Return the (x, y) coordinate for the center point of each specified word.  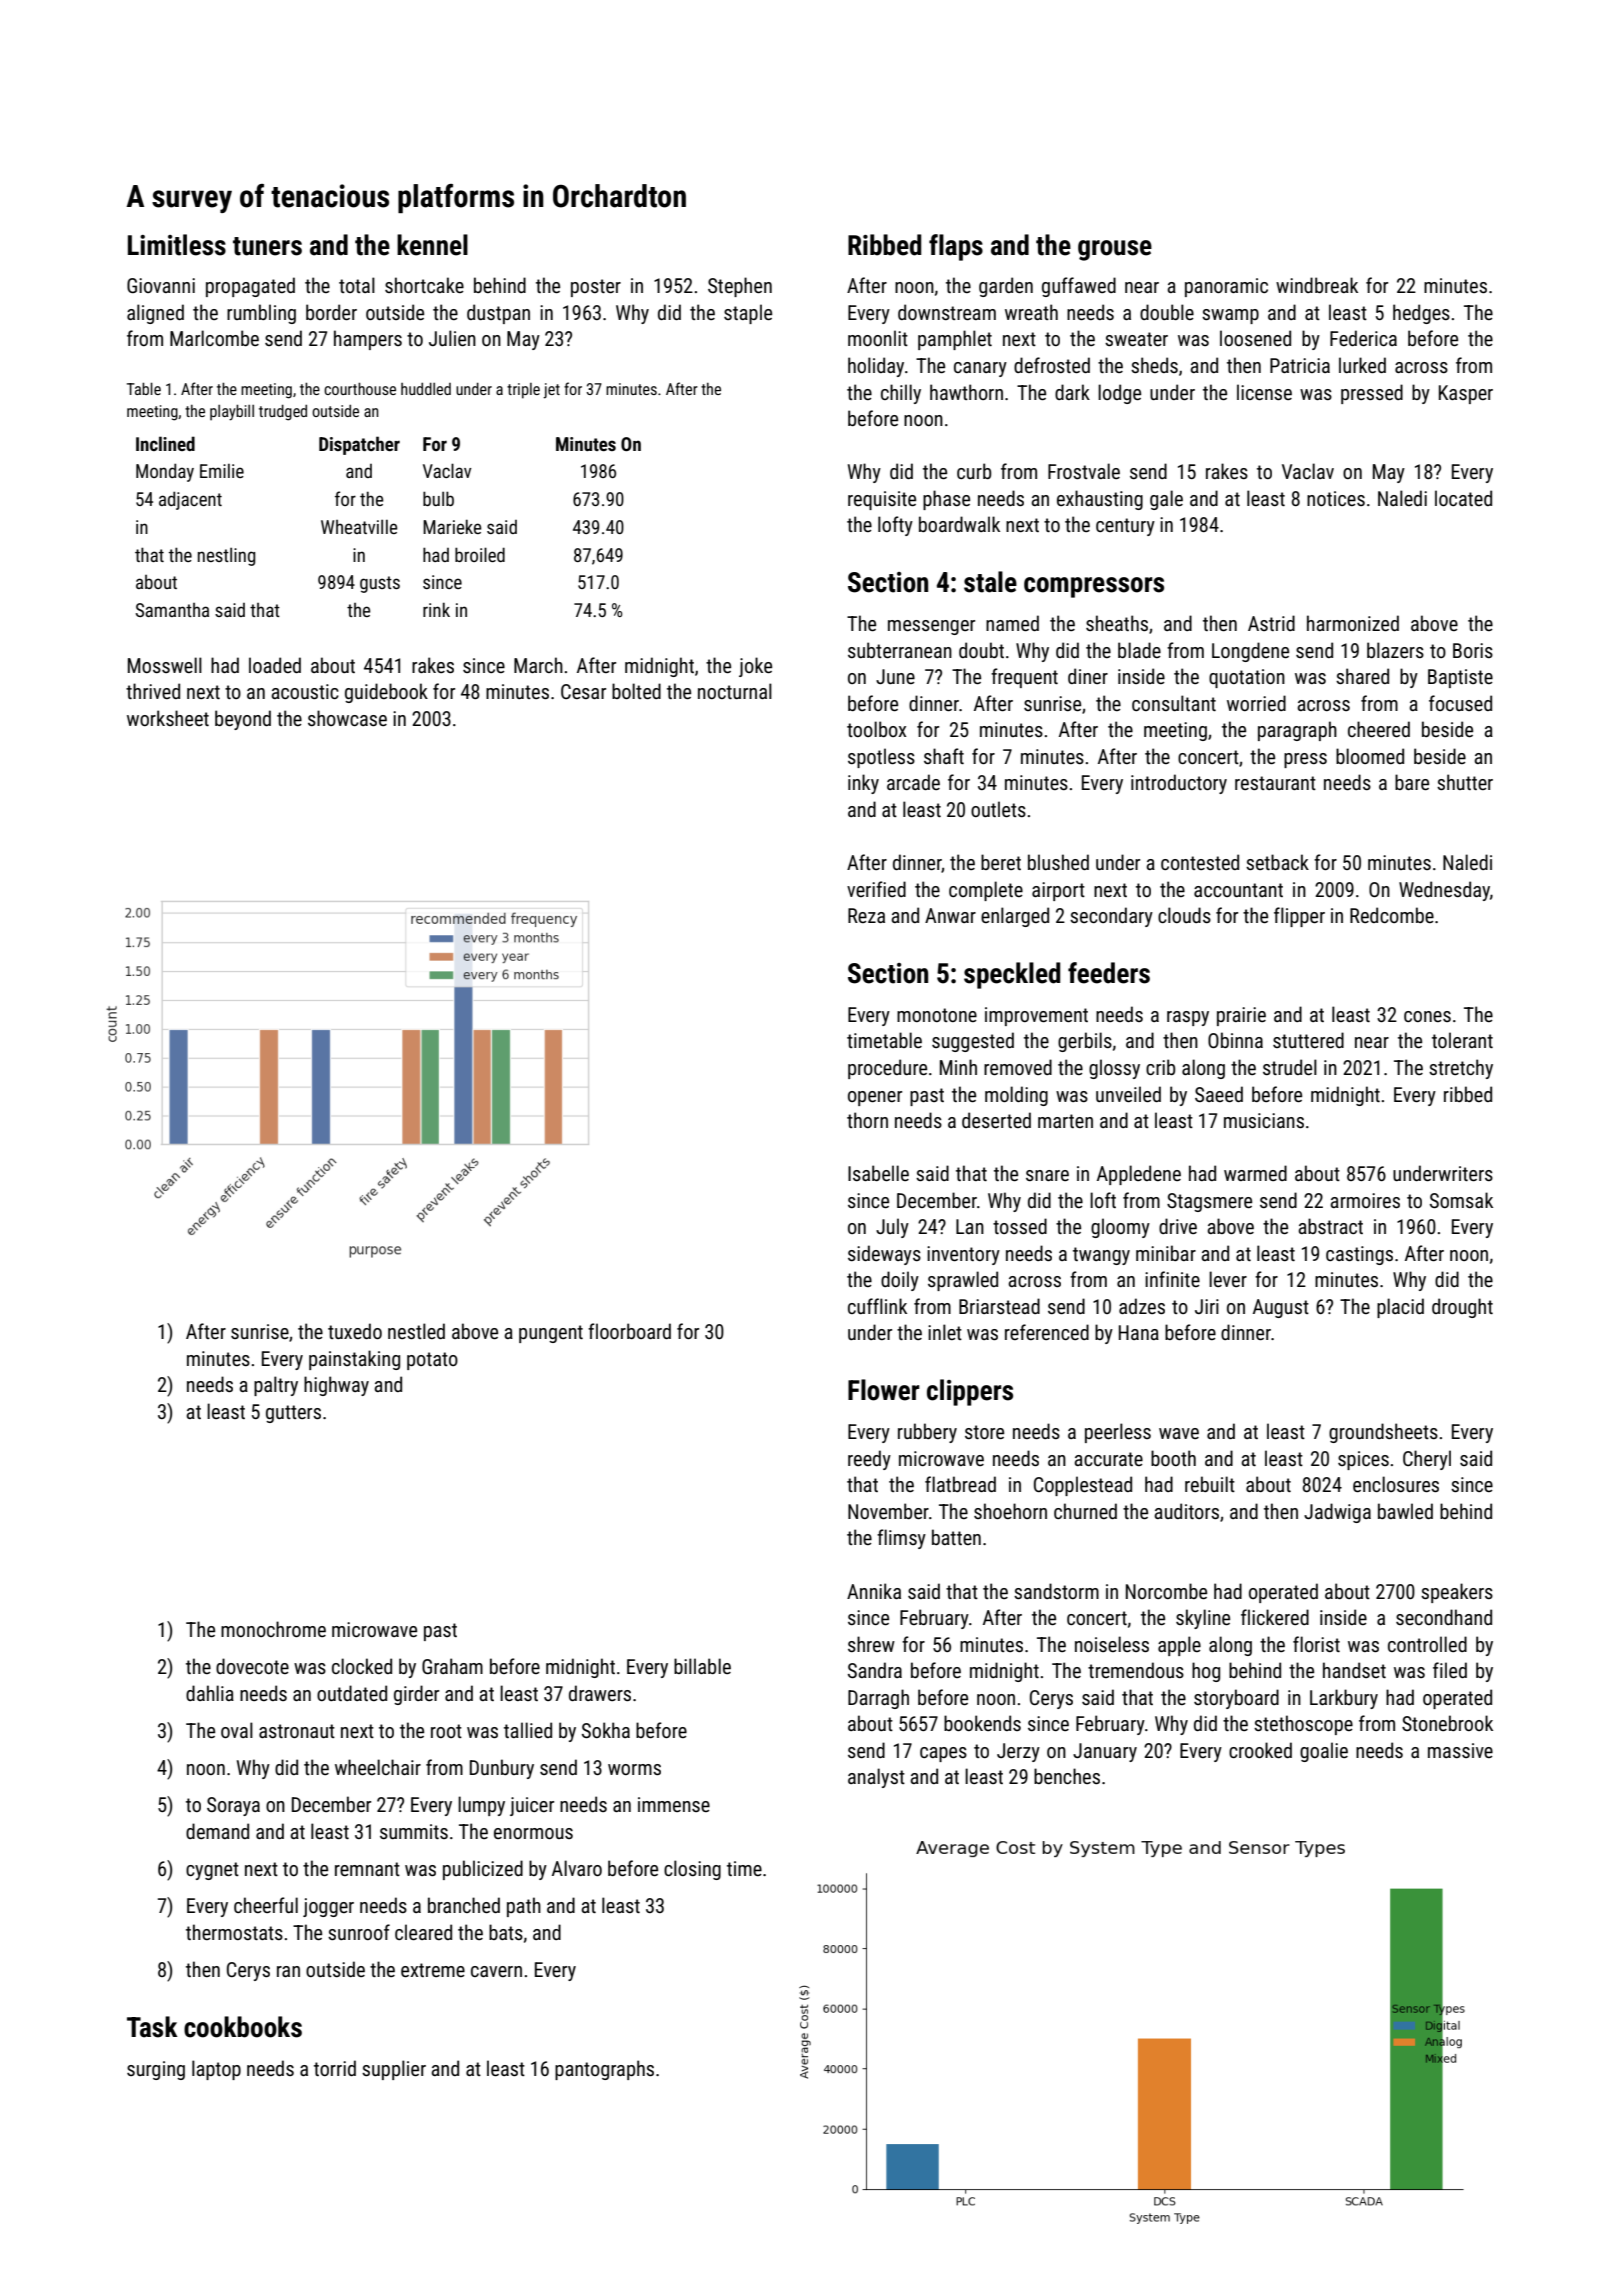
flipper (1299, 917)
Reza (866, 915)
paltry (276, 1386)
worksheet (168, 718)
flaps (956, 247)
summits (414, 1831)
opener (875, 1098)
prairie (1241, 1016)
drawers (600, 1693)
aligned (155, 314)
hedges (1421, 314)
